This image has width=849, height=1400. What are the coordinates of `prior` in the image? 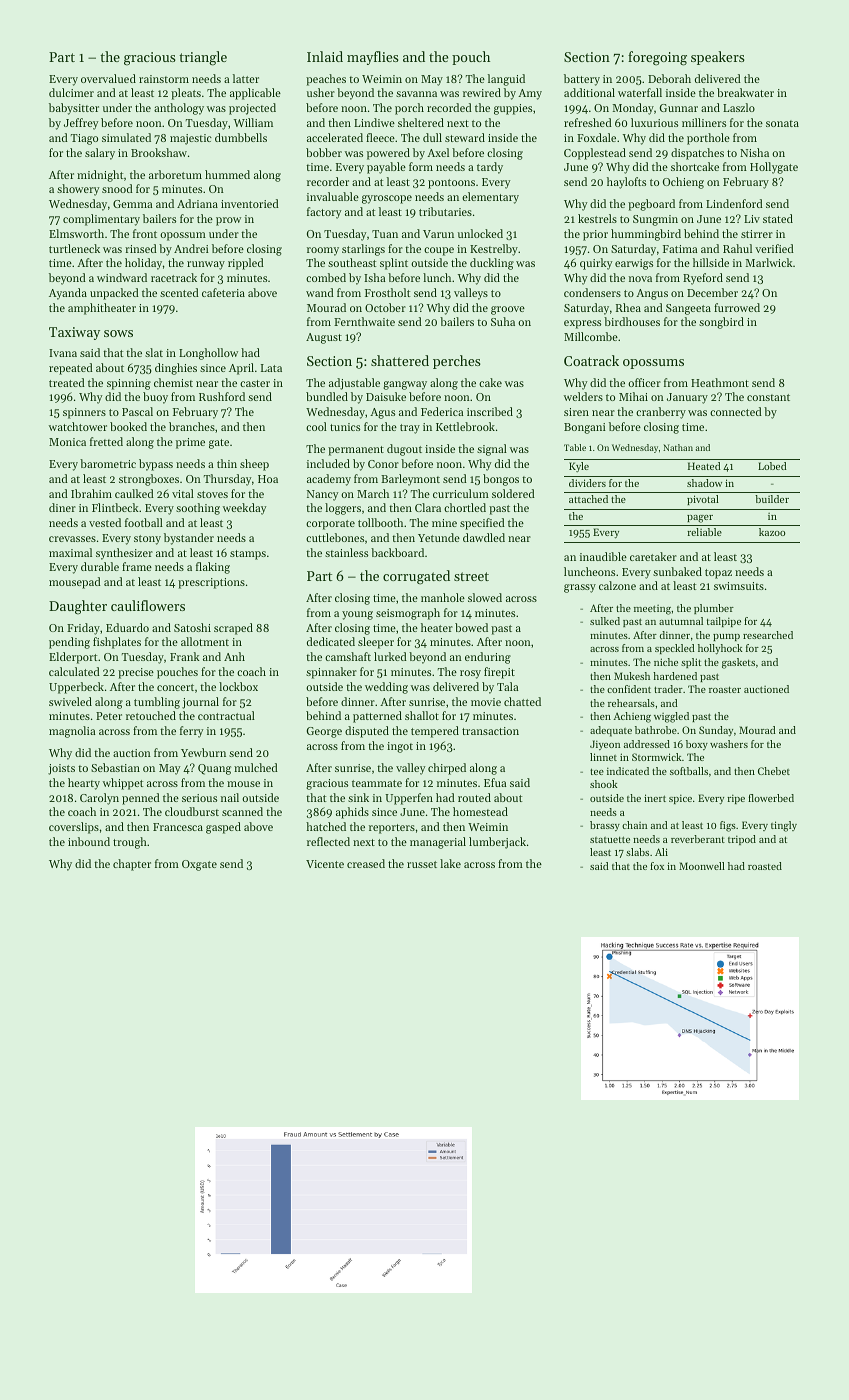 It's located at (595, 235).
